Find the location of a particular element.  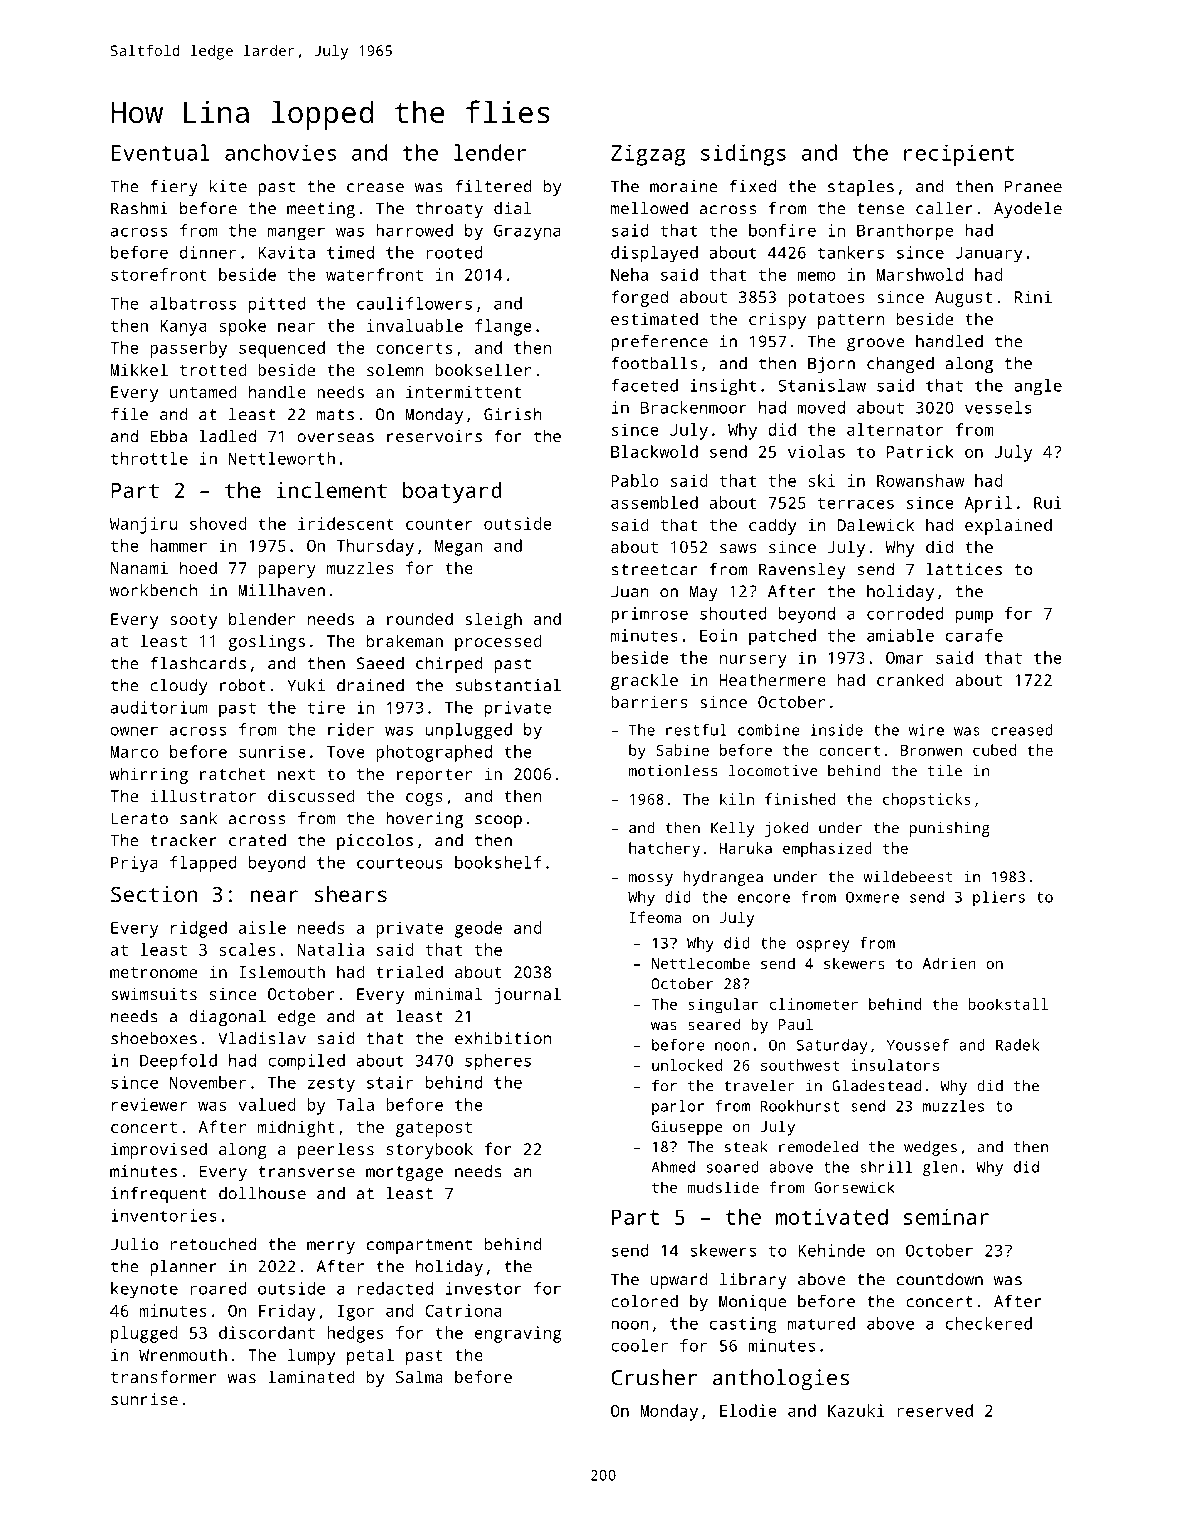

Zigzag is located at coordinates (648, 155).
